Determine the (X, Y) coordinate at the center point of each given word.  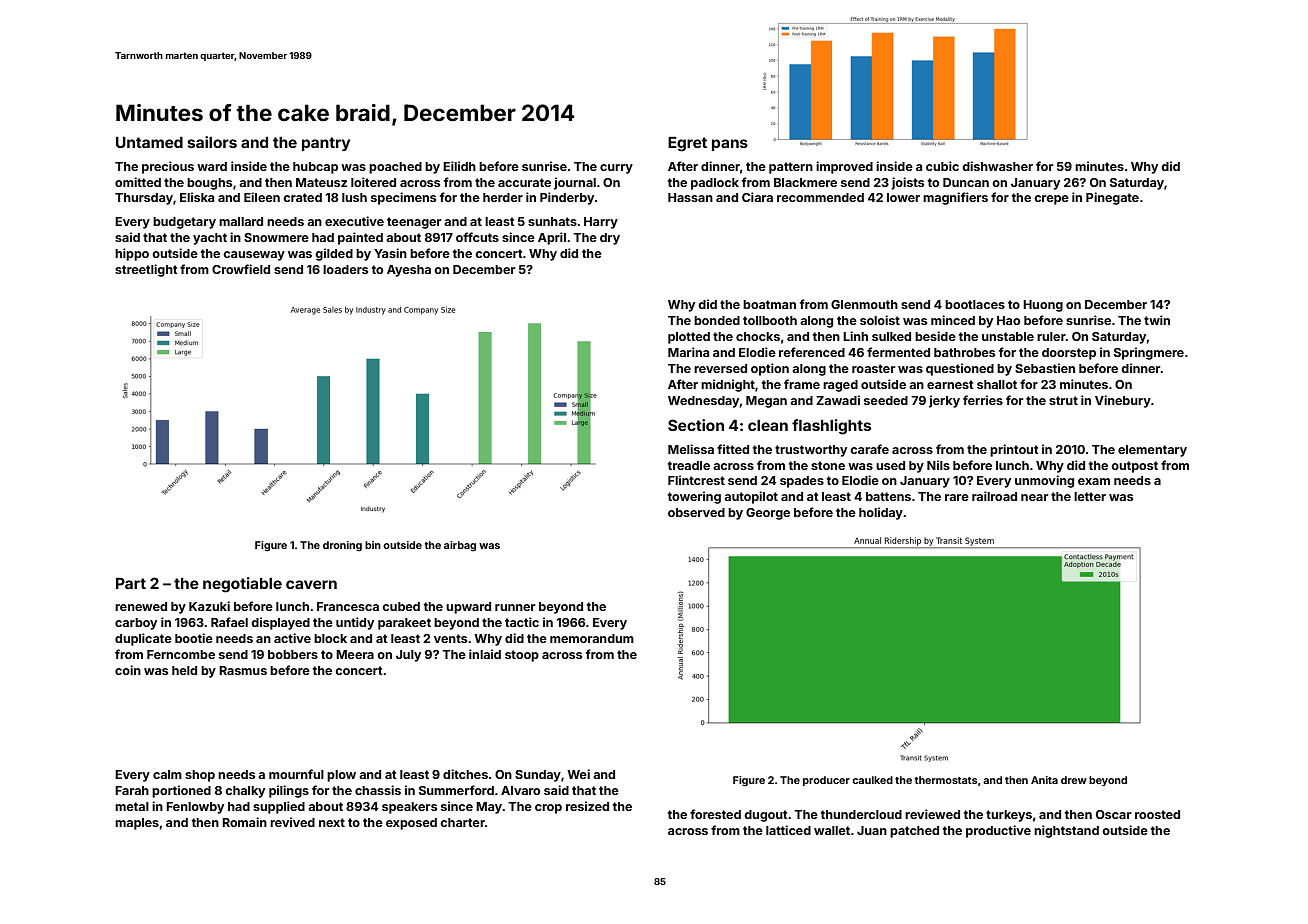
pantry (326, 144)
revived (292, 822)
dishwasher (997, 166)
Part (131, 583)
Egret (687, 144)
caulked (872, 780)
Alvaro (520, 790)
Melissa (691, 449)
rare (957, 497)
